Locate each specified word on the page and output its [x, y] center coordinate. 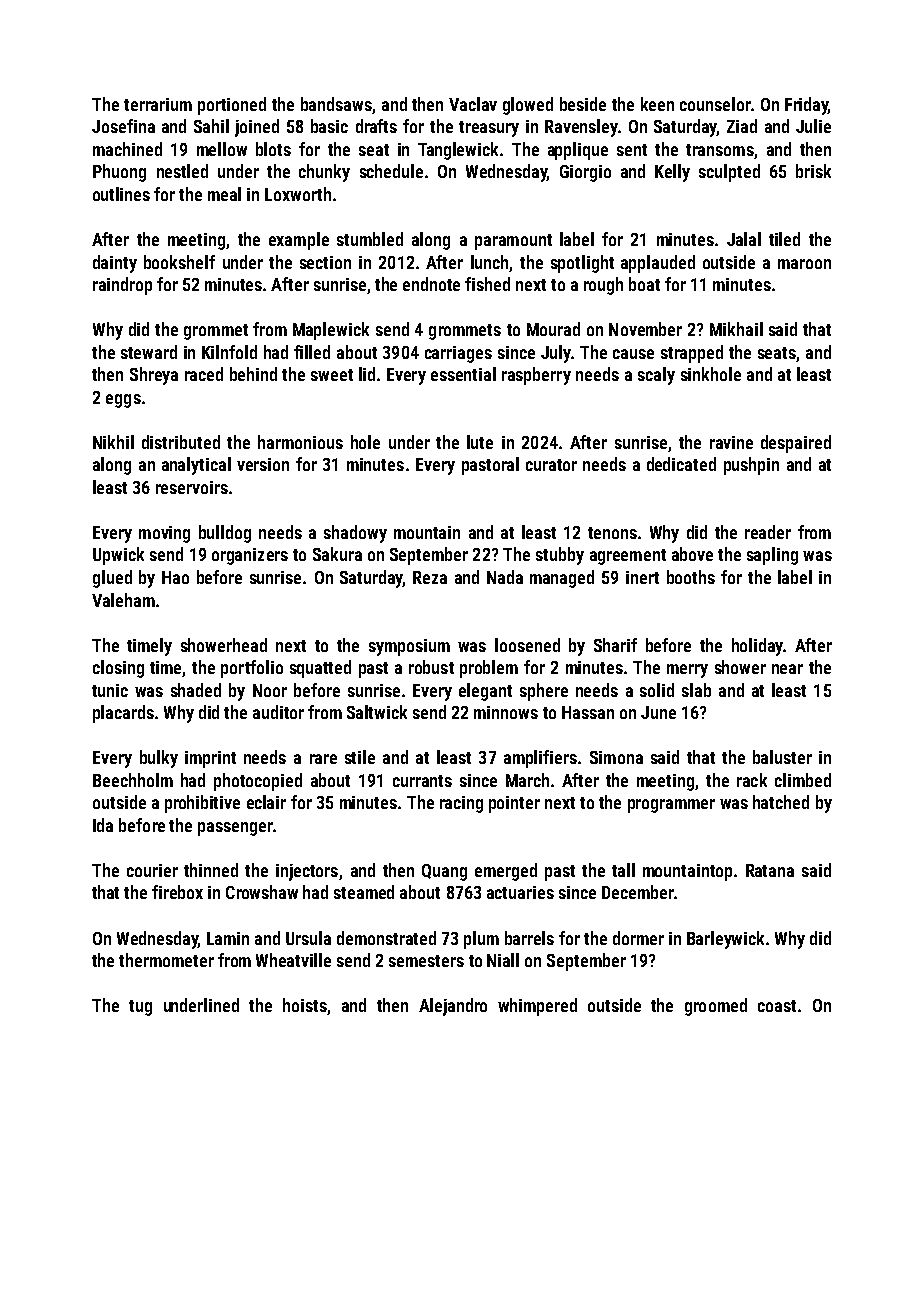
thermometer [166, 960]
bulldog [225, 534]
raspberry [536, 376]
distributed [181, 442]
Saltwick [377, 712]
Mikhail [736, 329]
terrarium [158, 104]
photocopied [258, 782]
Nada [505, 577]
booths [691, 577]
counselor [715, 104]
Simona [616, 757]
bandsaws [336, 104]
